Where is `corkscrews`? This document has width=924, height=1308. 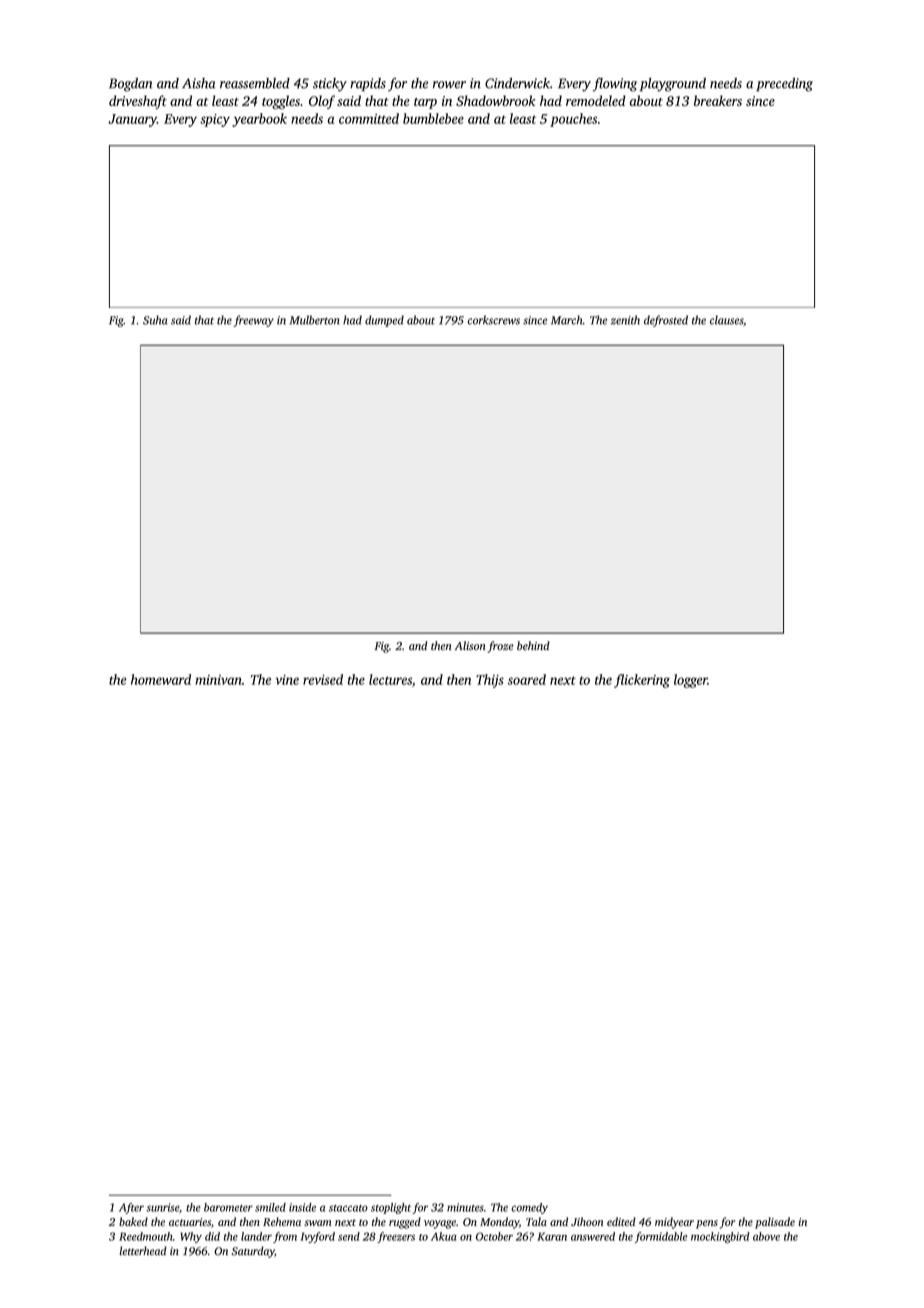
corkscrews is located at coordinates (494, 320).
